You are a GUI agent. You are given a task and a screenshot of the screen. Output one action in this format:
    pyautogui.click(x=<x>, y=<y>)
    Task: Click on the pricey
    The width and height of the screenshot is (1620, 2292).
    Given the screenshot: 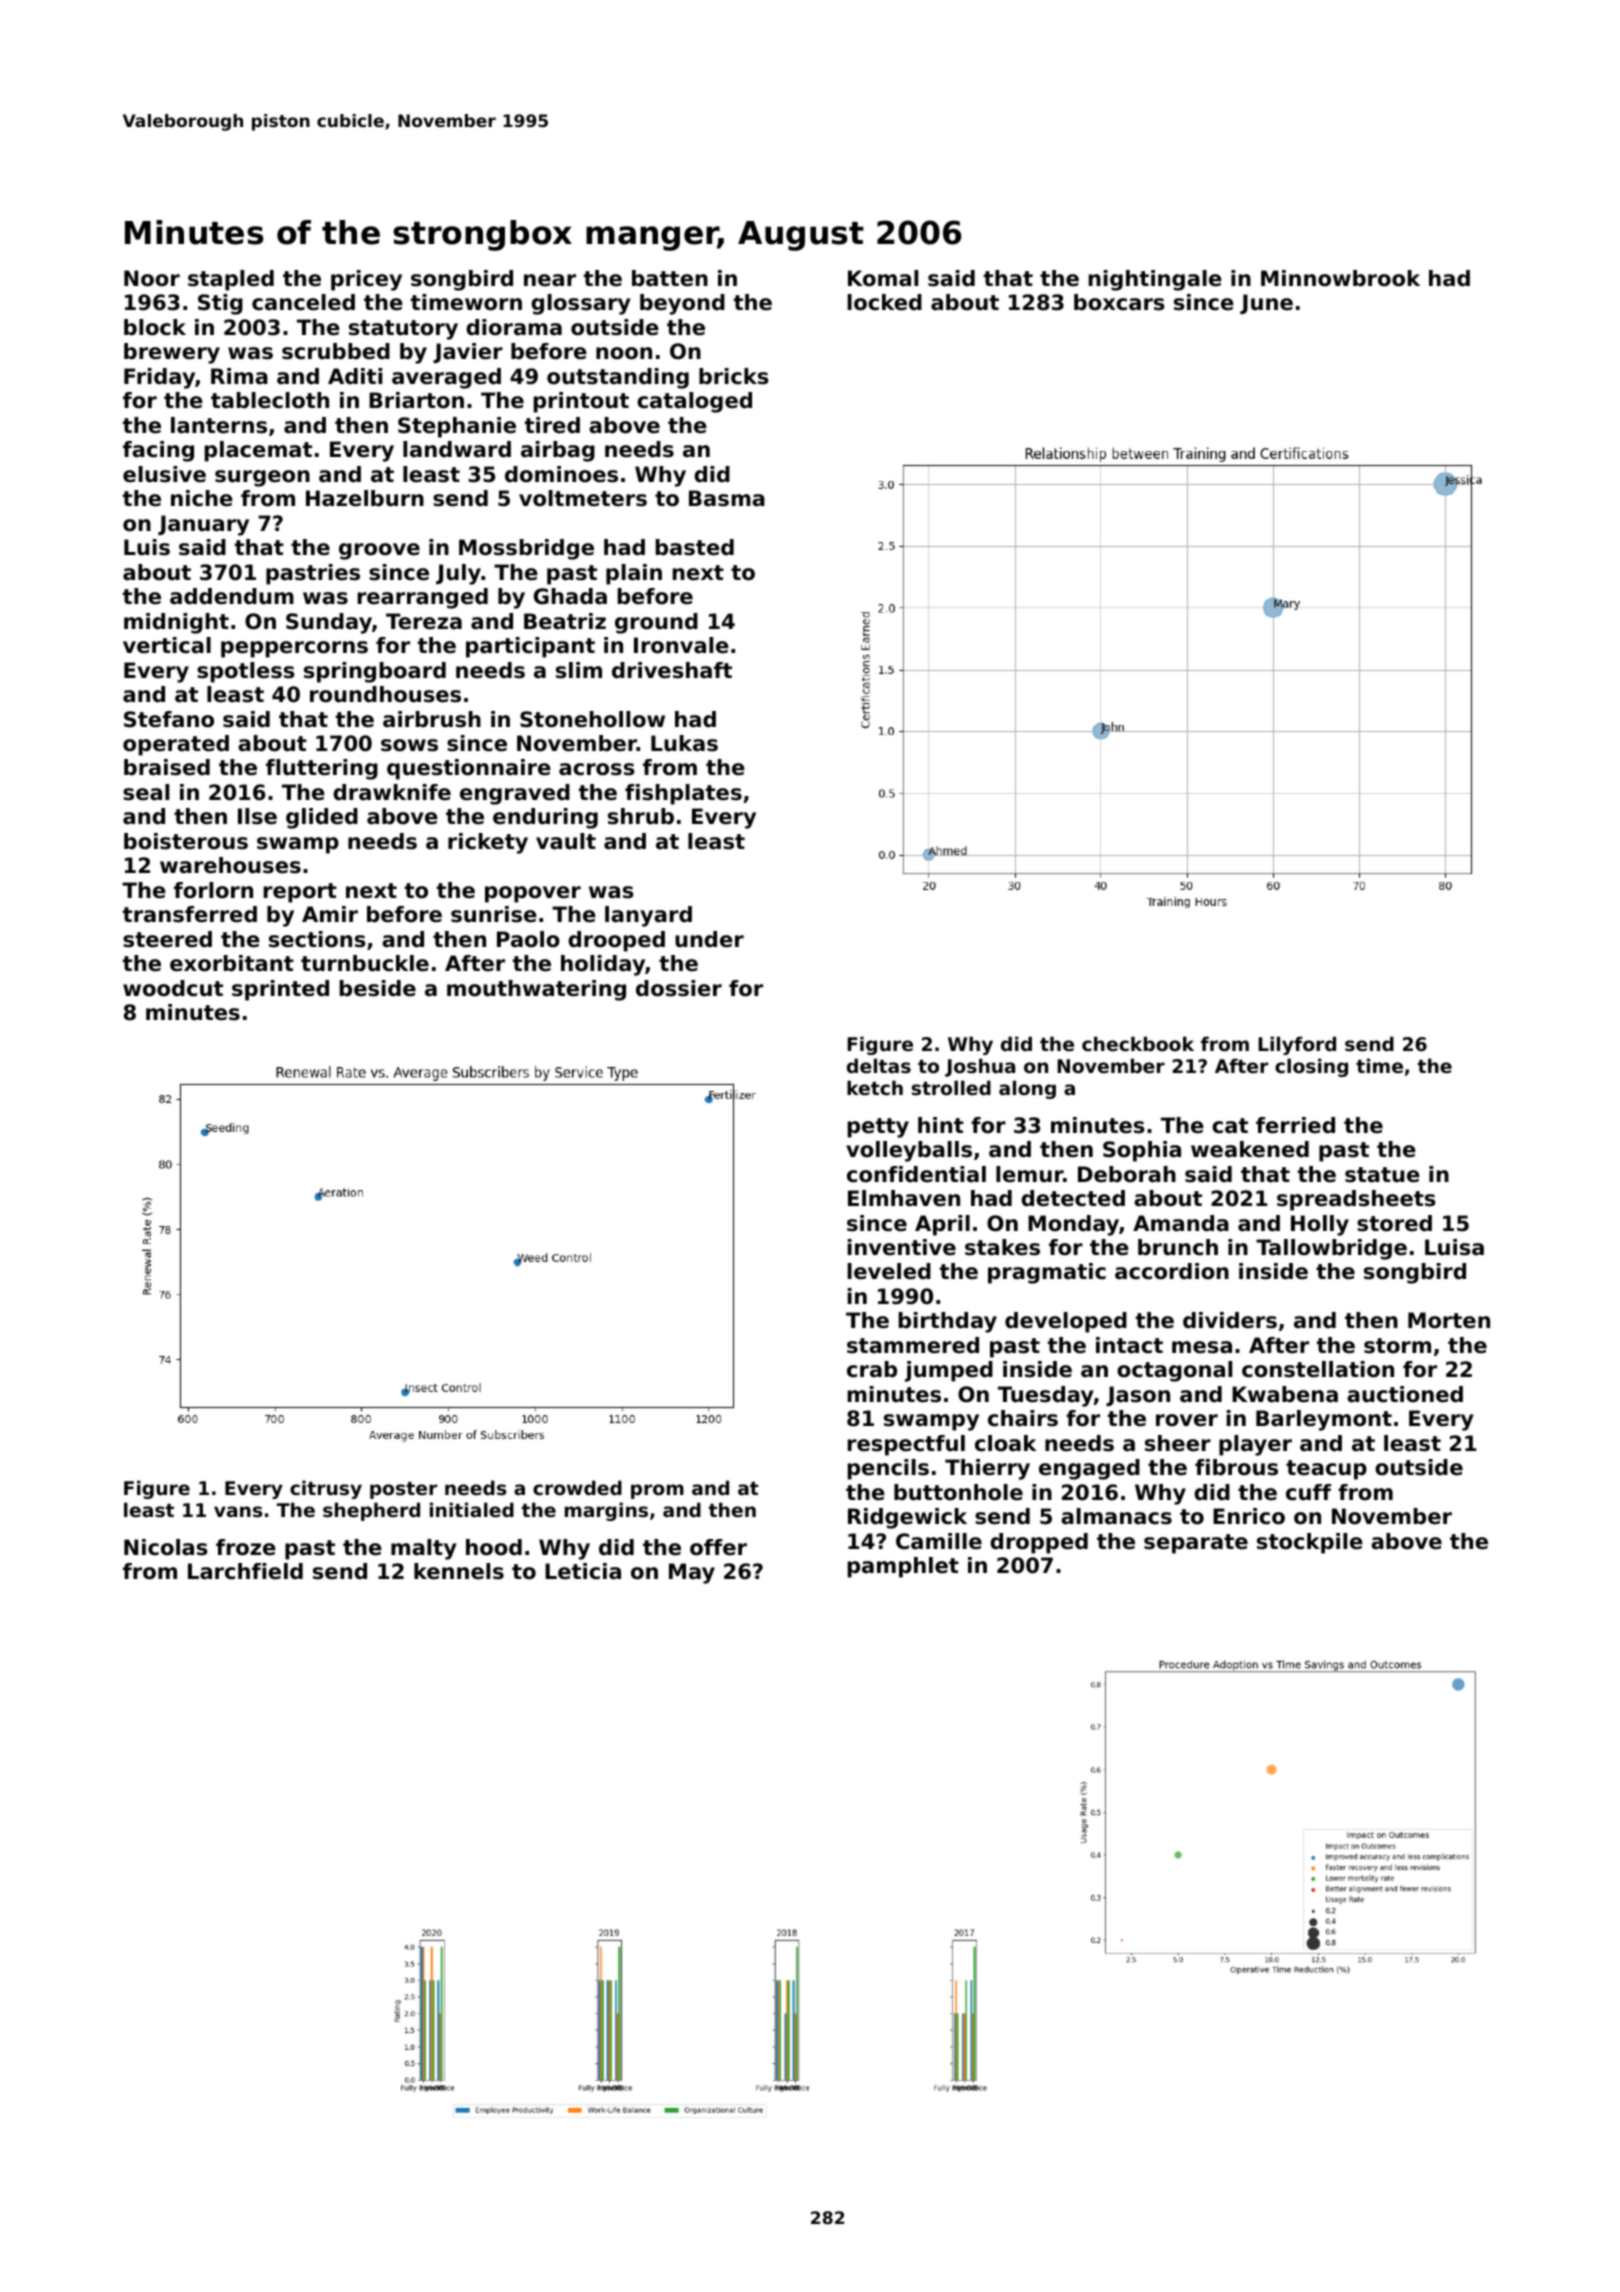 What is the action you would take?
    pyautogui.click(x=366, y=280)
